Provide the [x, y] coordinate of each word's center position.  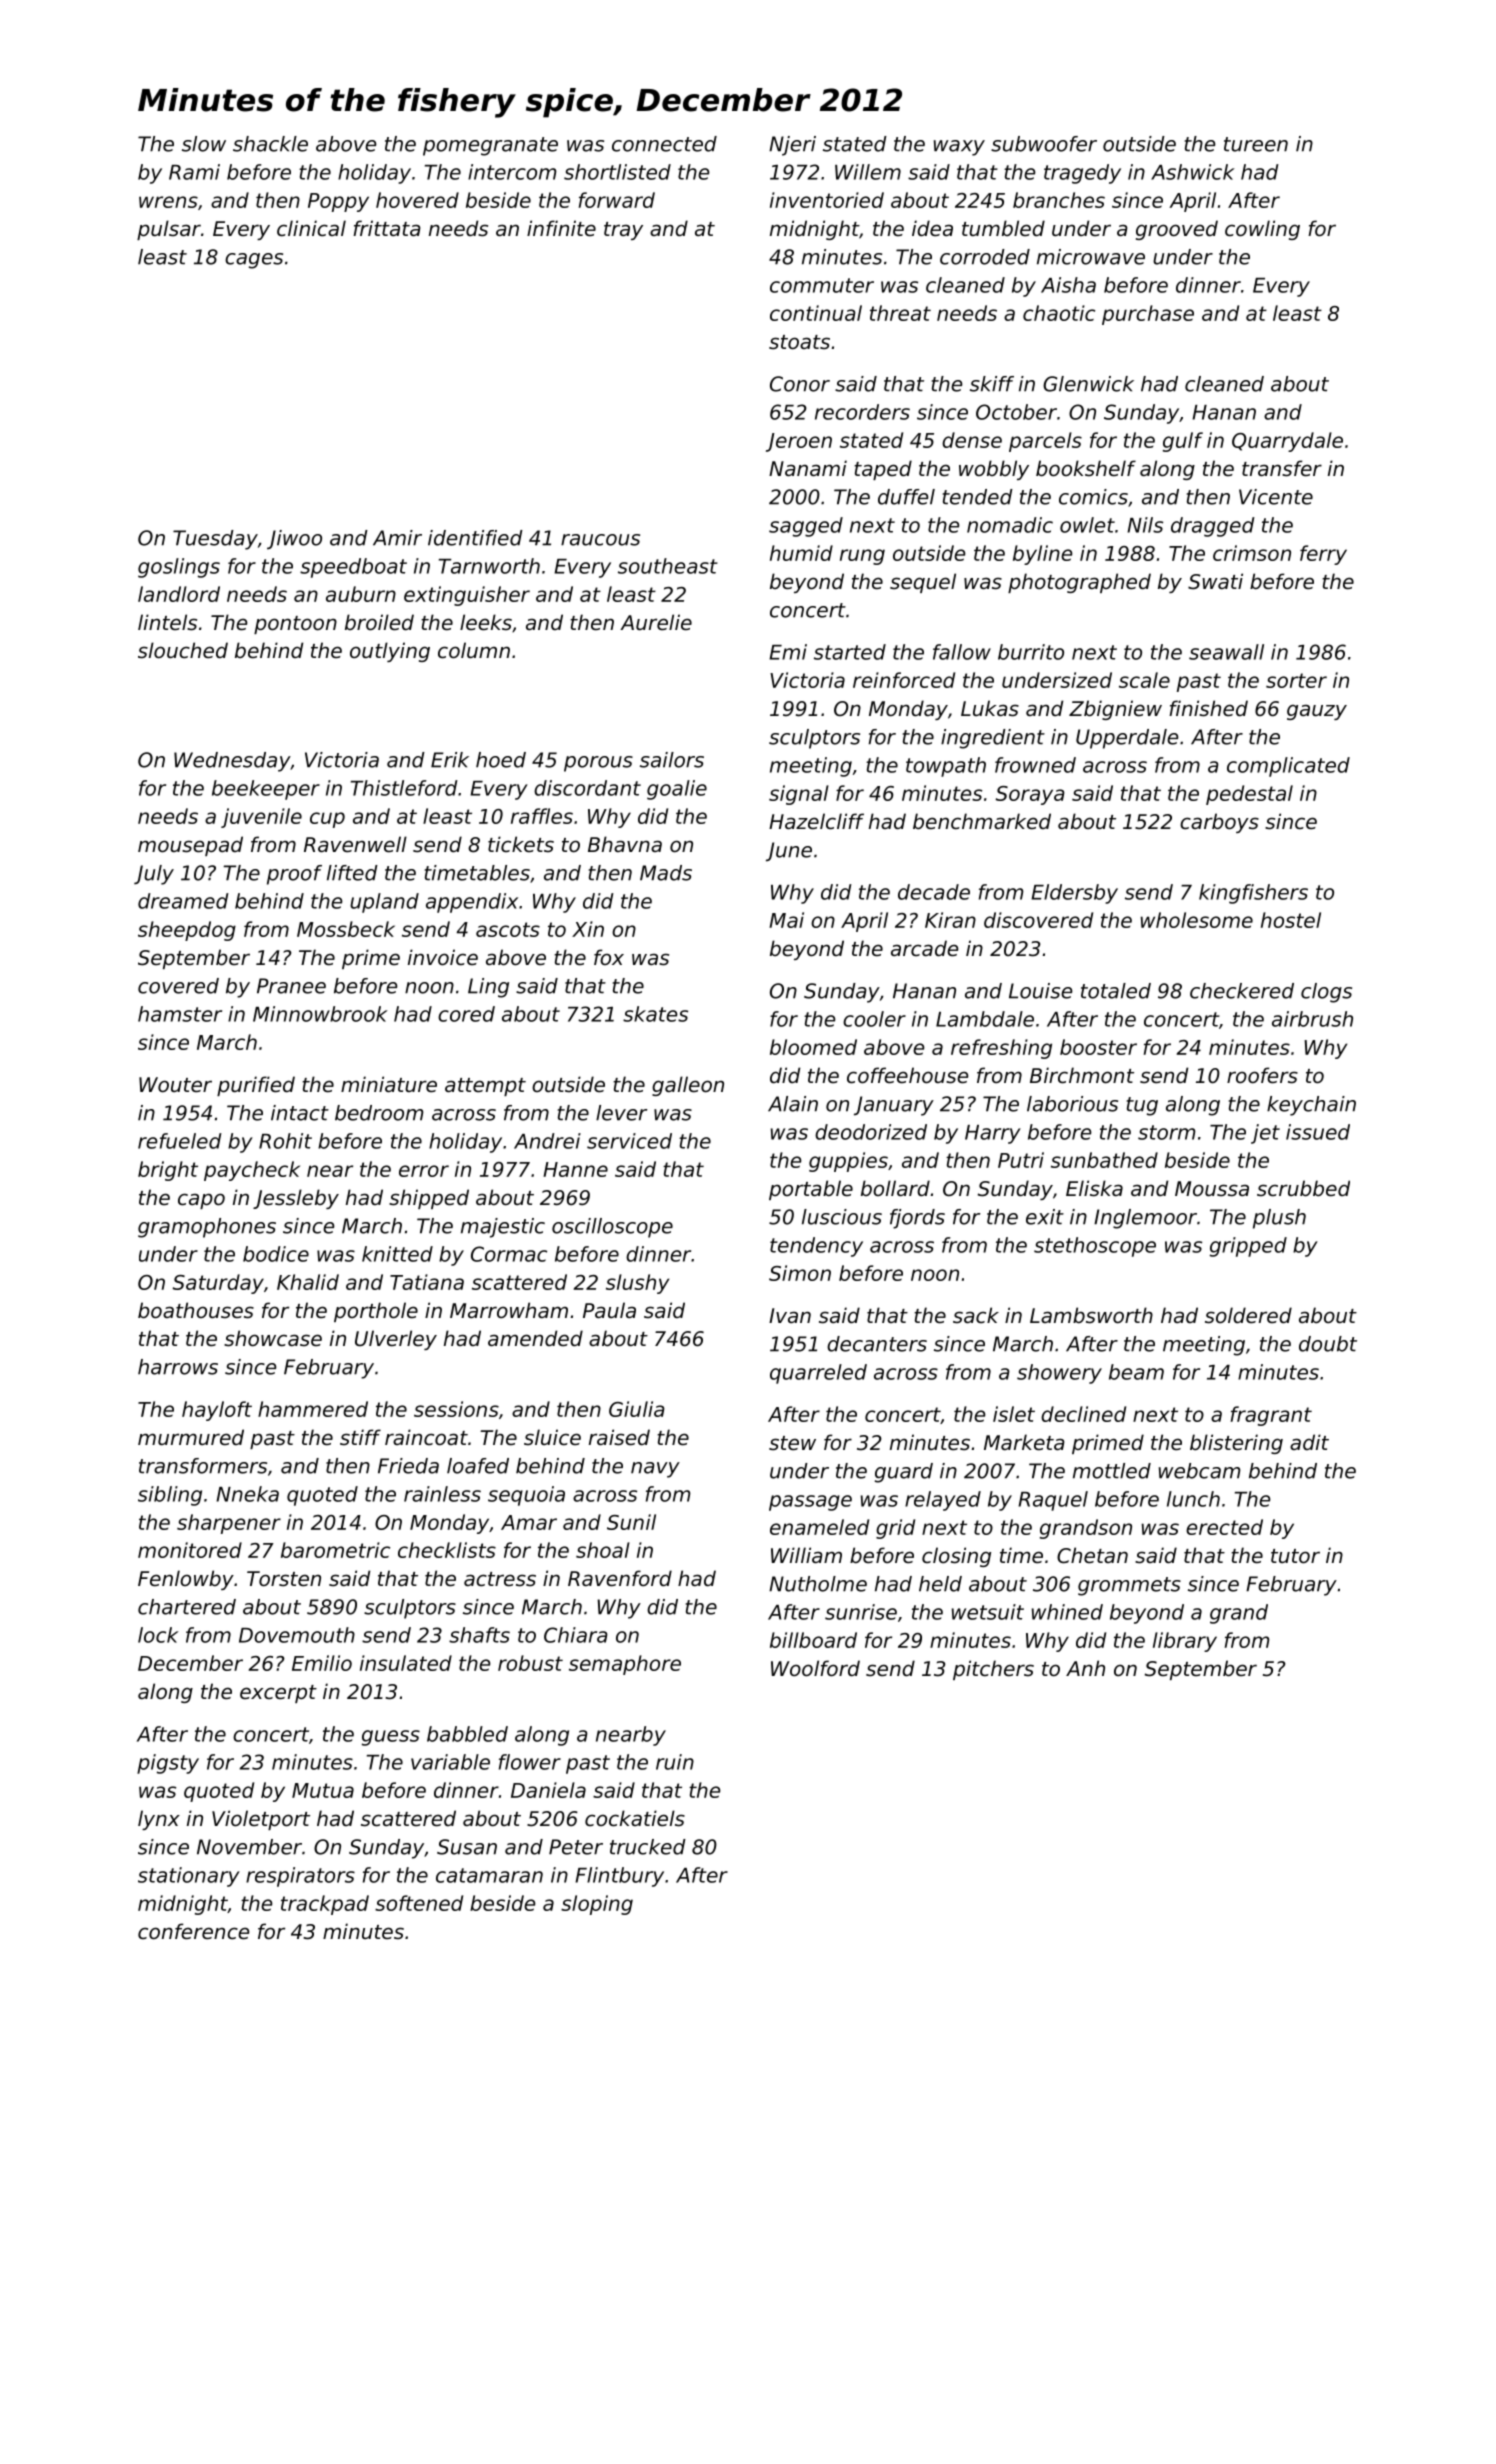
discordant [587, 788]
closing [956, 1557]
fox [609, 957]
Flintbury [619, 1877]
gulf [1183, 442]
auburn [361, 594]
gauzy [1317, 712]
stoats [799, 342]
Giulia [637, 1409]
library [1185, 1642]
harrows [178, 1367]
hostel [1291, 920]
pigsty [168, 1764]
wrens [168, 202]
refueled [180, 1141]
